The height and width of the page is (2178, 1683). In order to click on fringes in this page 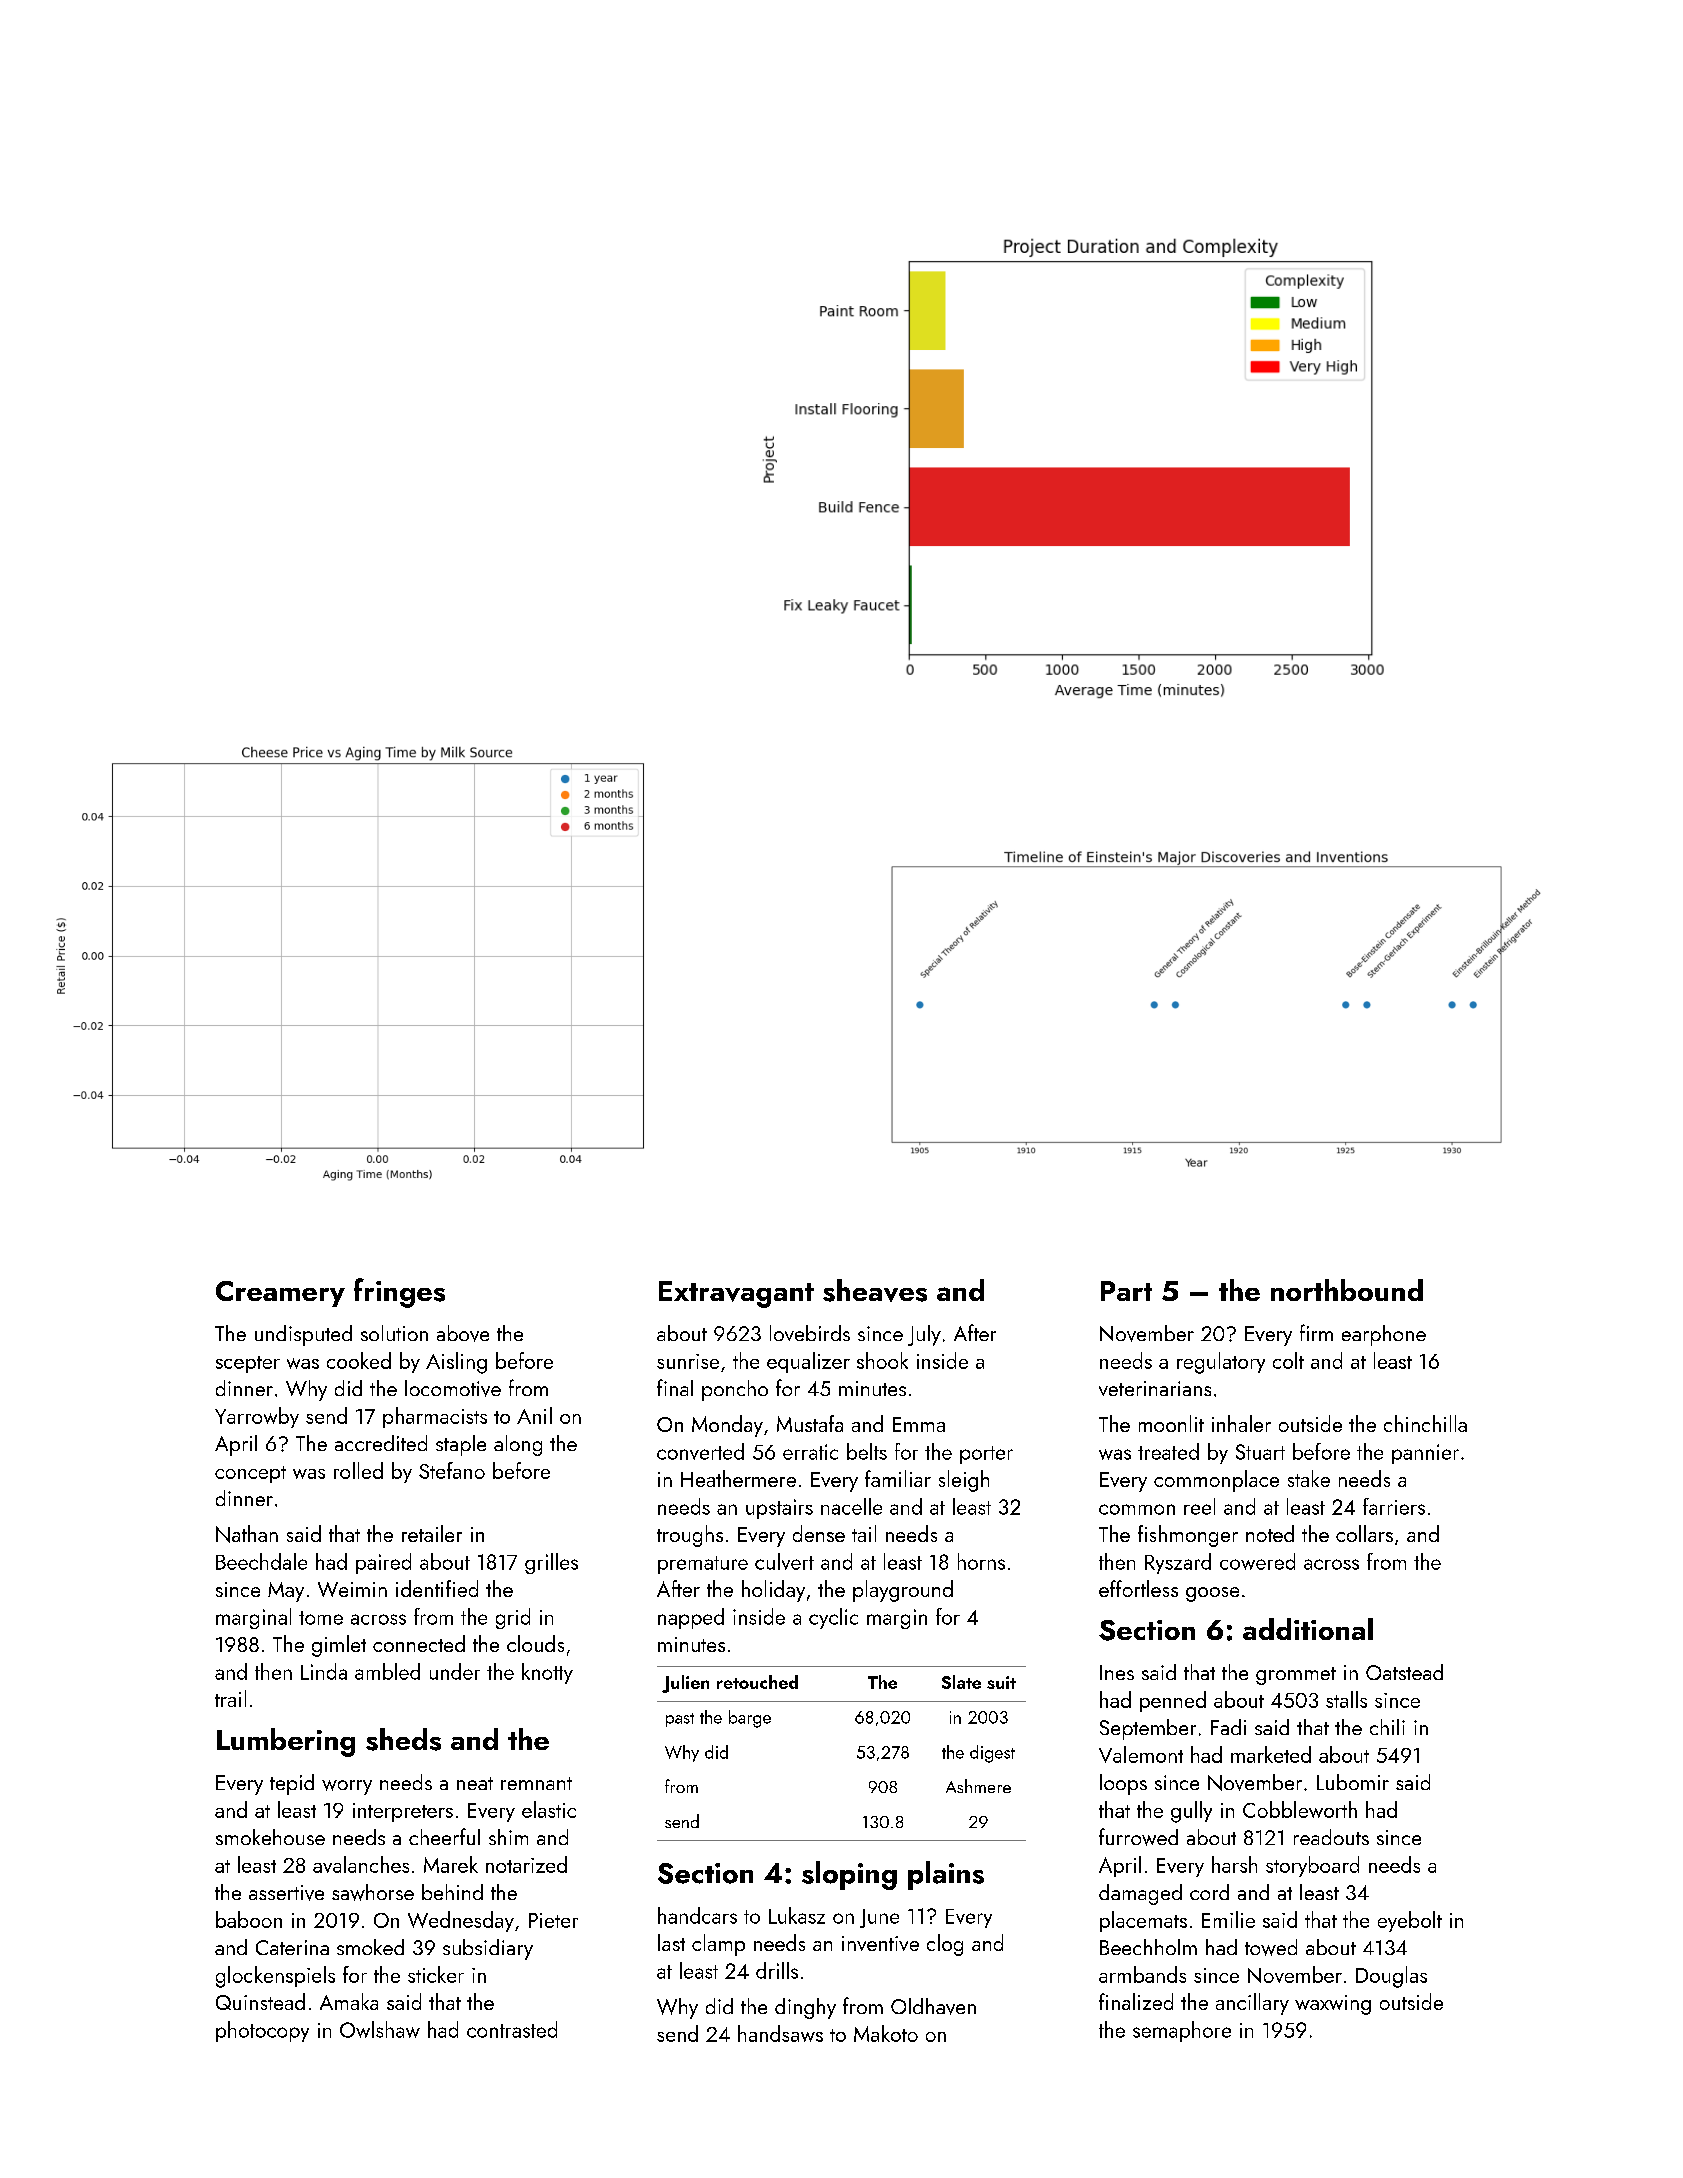, I will do `click(399, 1293)`.
